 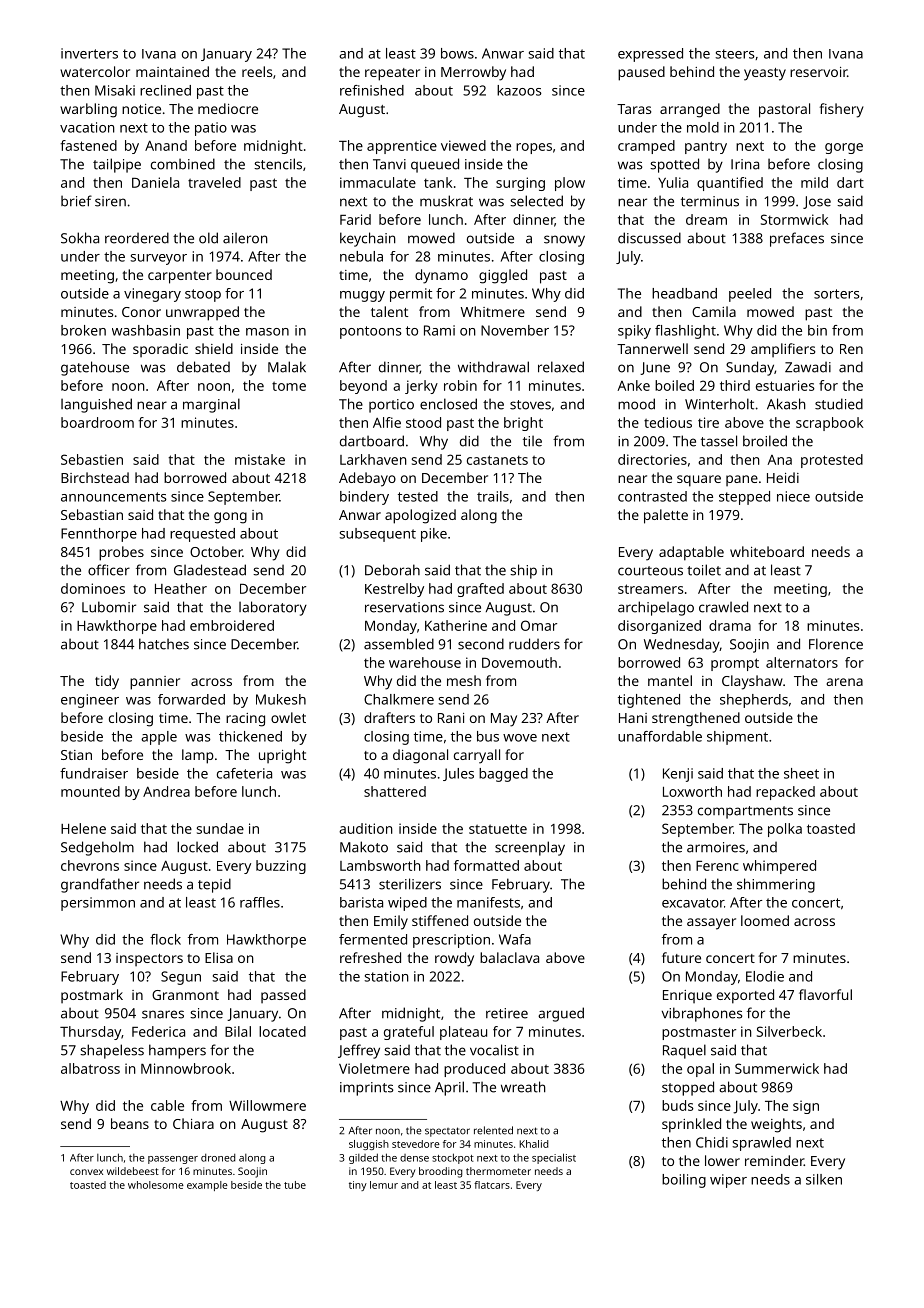 I want to click on racing, so click(x=245, y=720).
